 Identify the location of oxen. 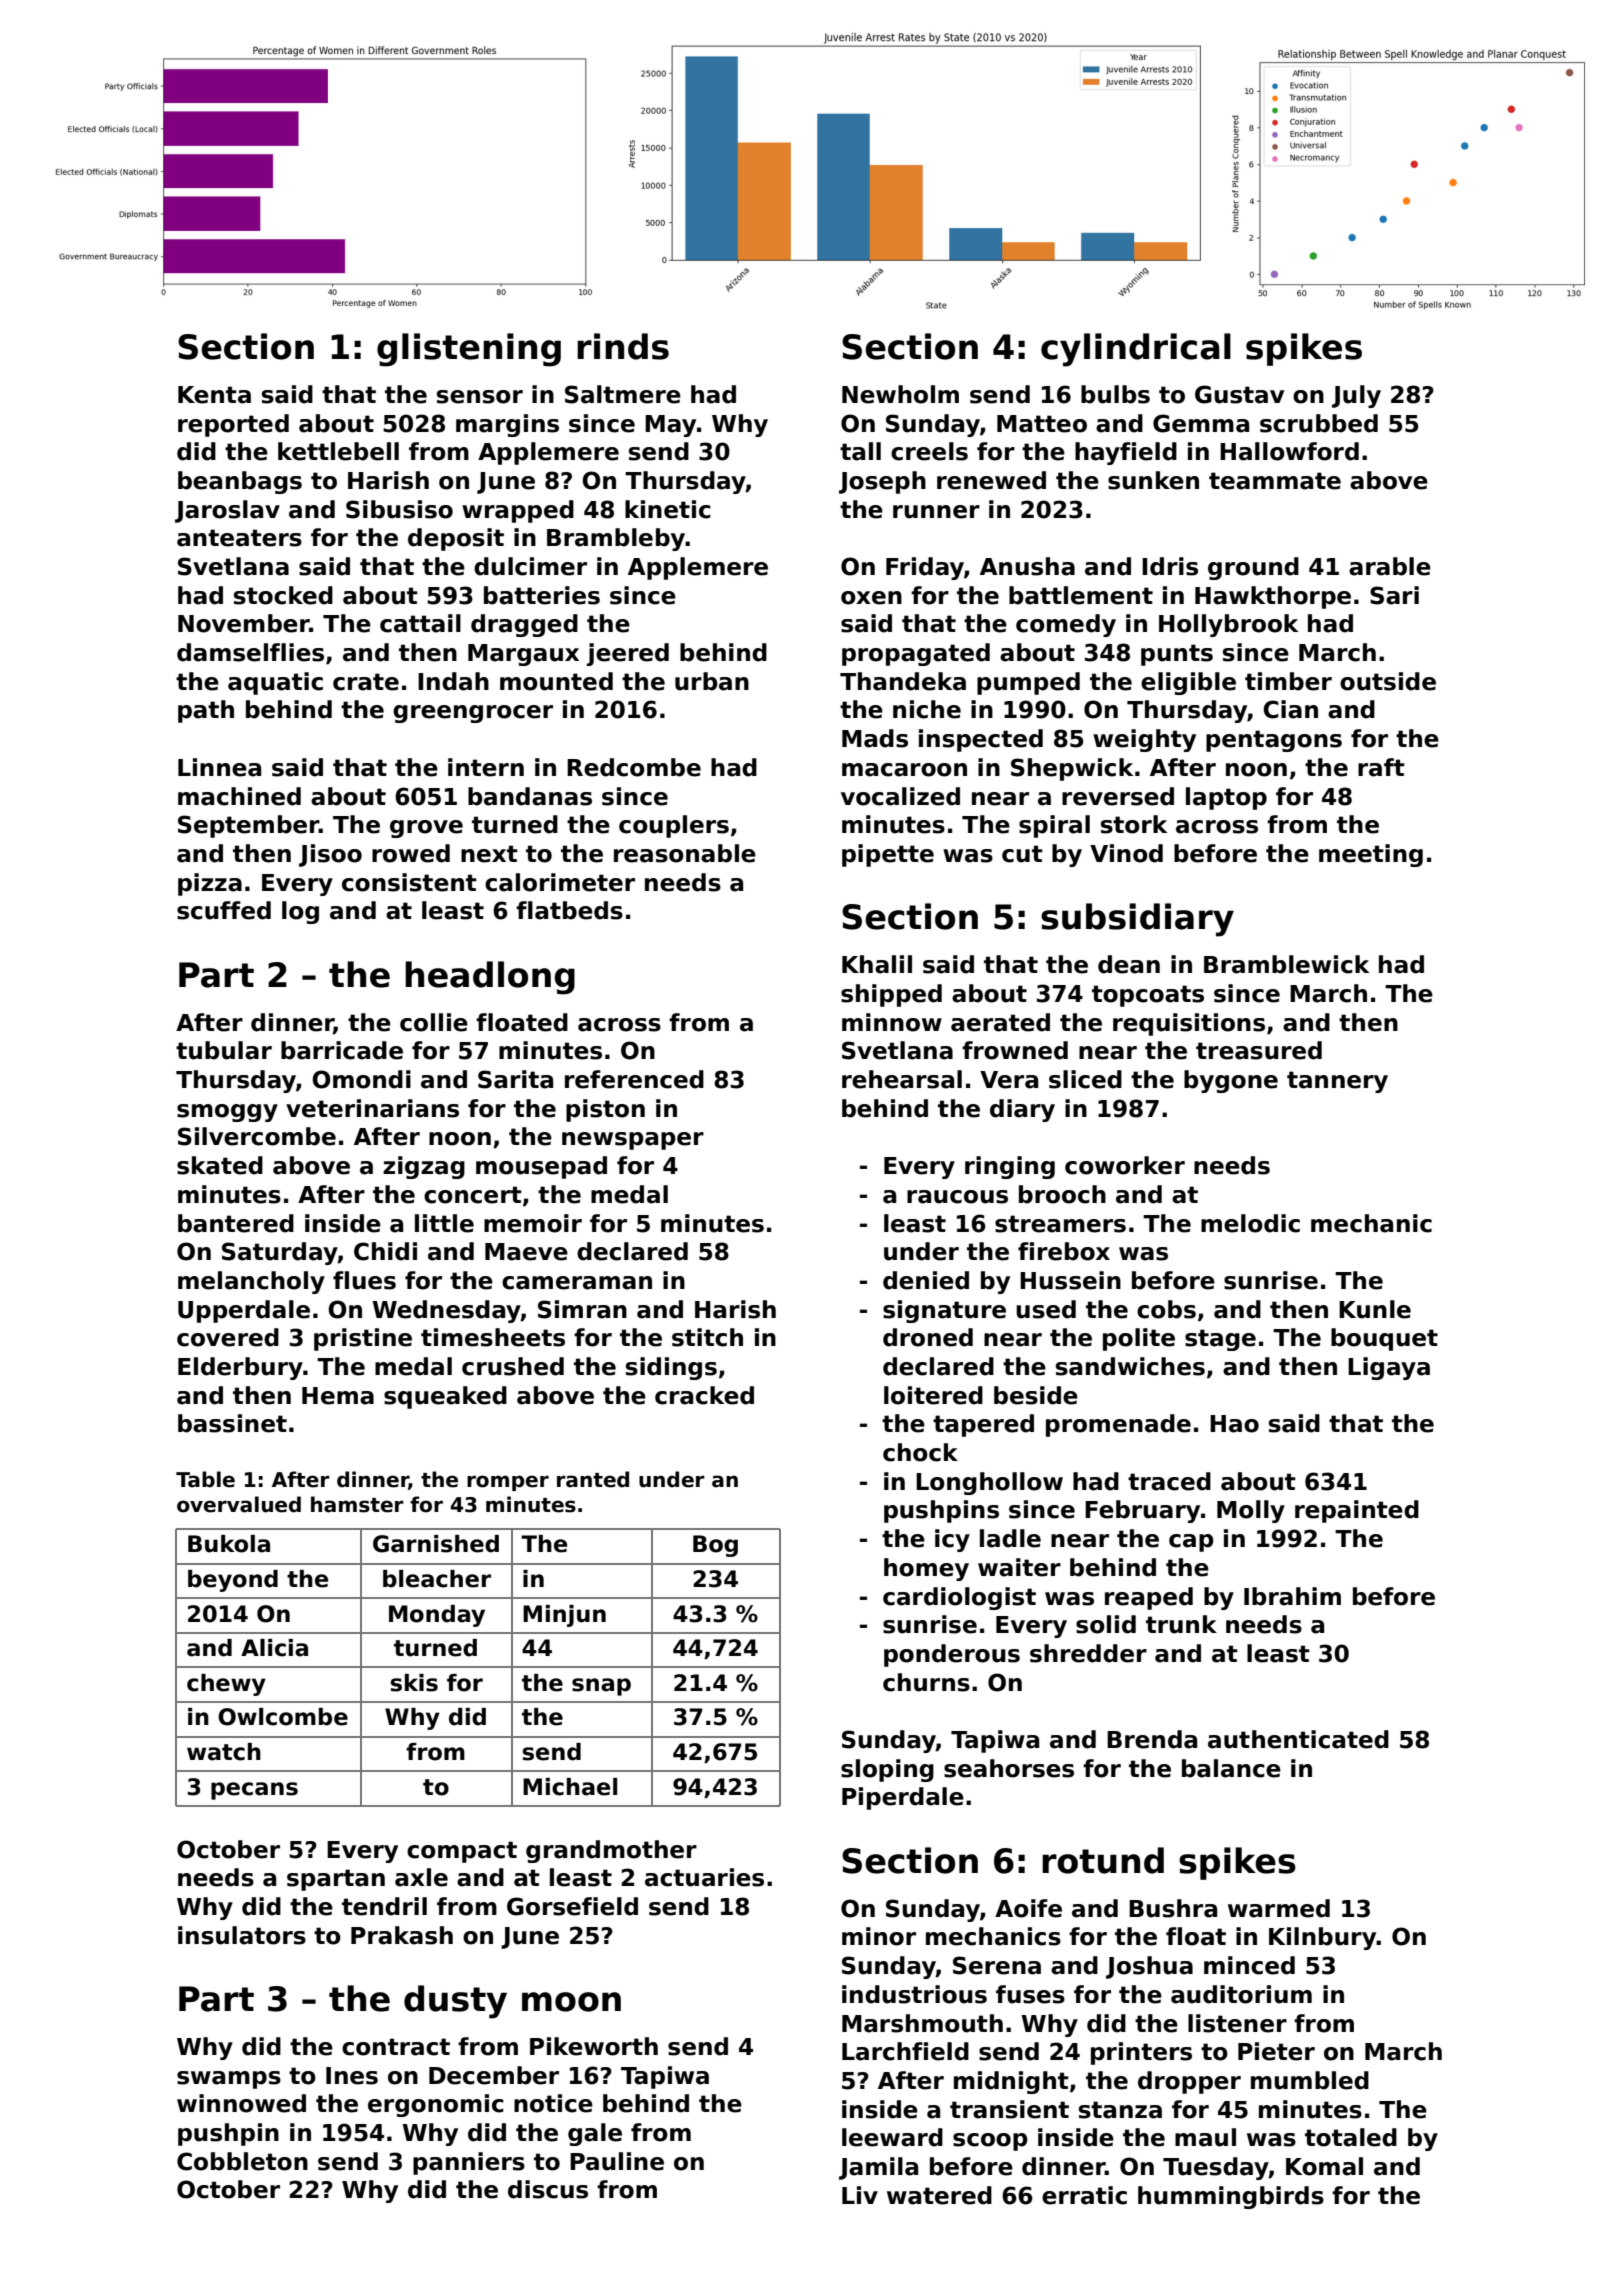
(871, 598).
